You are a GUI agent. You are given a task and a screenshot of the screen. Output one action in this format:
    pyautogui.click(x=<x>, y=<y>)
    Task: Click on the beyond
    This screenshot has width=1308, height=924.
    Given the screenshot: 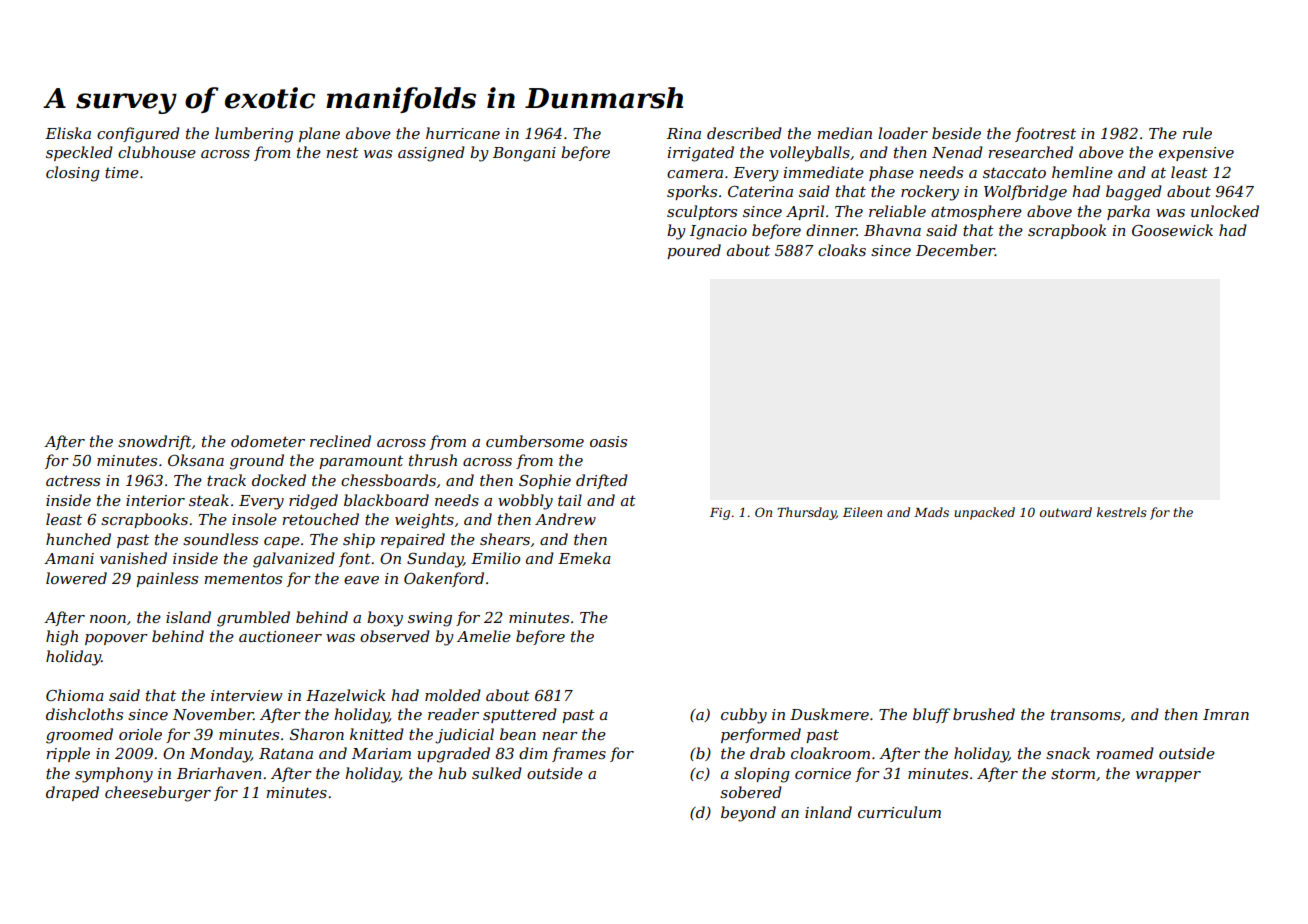 What is the action you would take?
    pyautogui.click(x=748, y=814)
